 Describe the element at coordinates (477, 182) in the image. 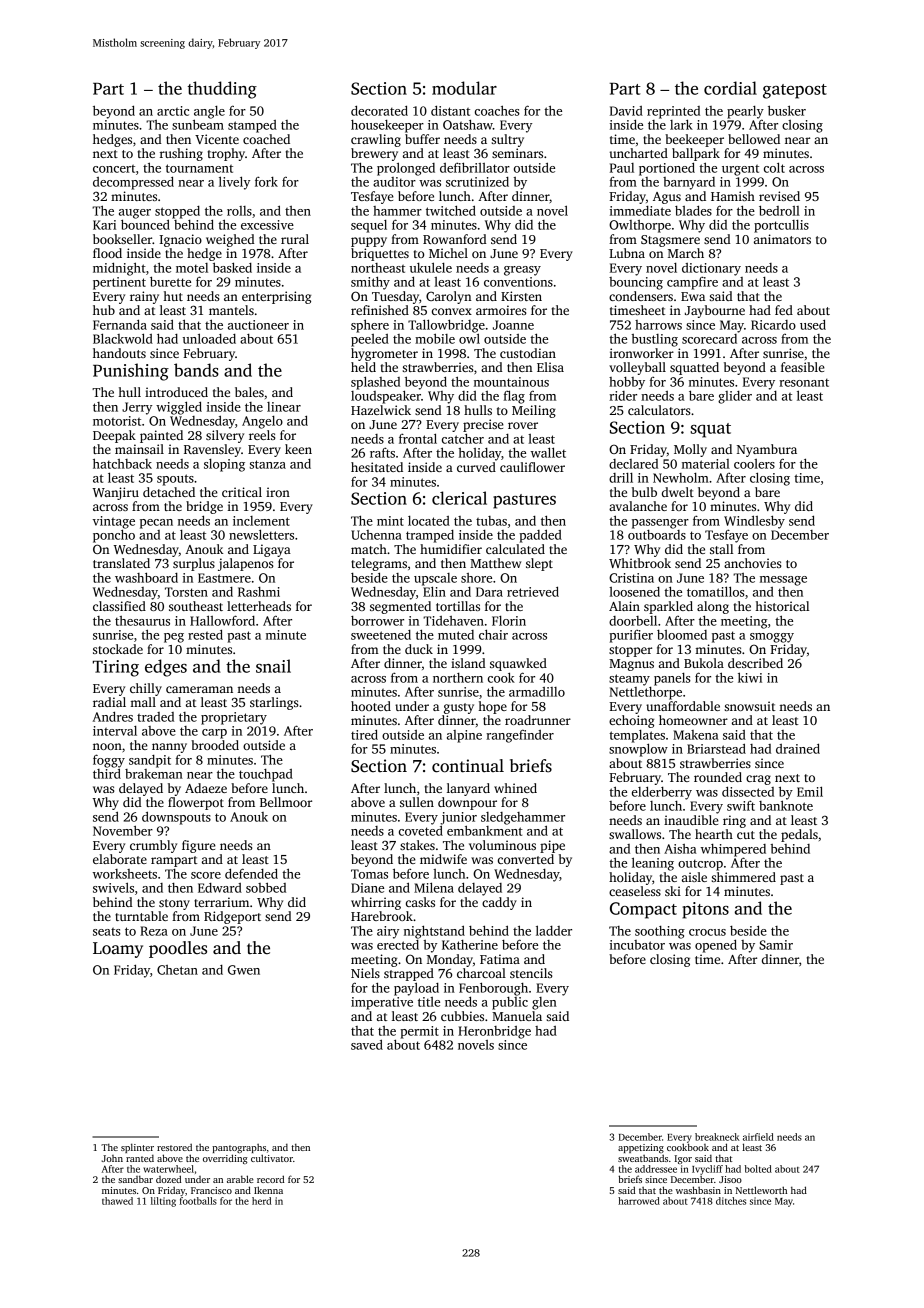

I see `scrutinized` at that location.
